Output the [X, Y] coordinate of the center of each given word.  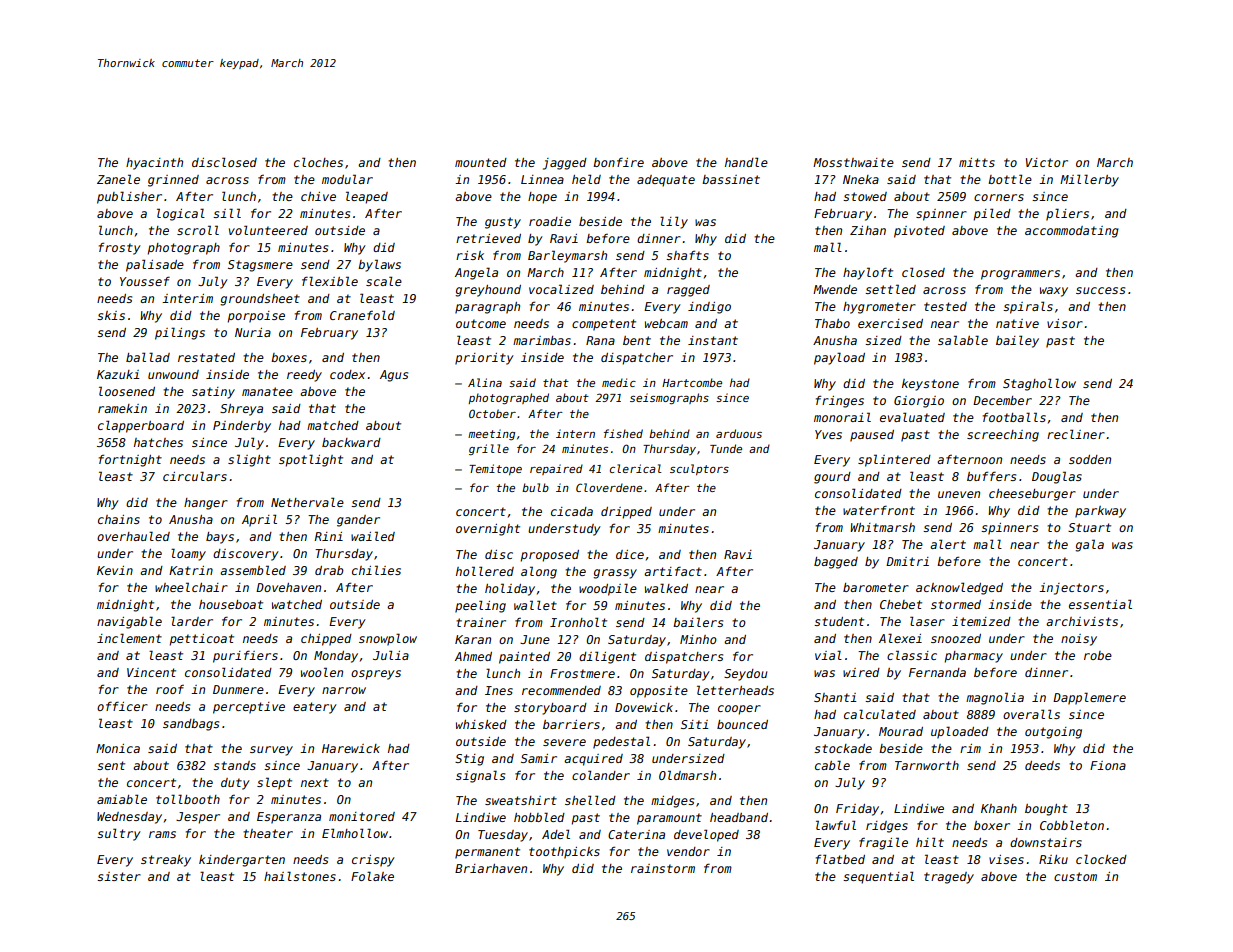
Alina [485, 382]
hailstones [300, 876]
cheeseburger [1032, 495]
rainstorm [663, 868]
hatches [158, 442]
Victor [1047, 162]
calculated [880, 714]
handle [746, 162]
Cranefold [362, 315]
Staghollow [1039, 384]
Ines [499, 690]
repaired [556, 469]
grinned [173, 181]
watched [297, 604]
